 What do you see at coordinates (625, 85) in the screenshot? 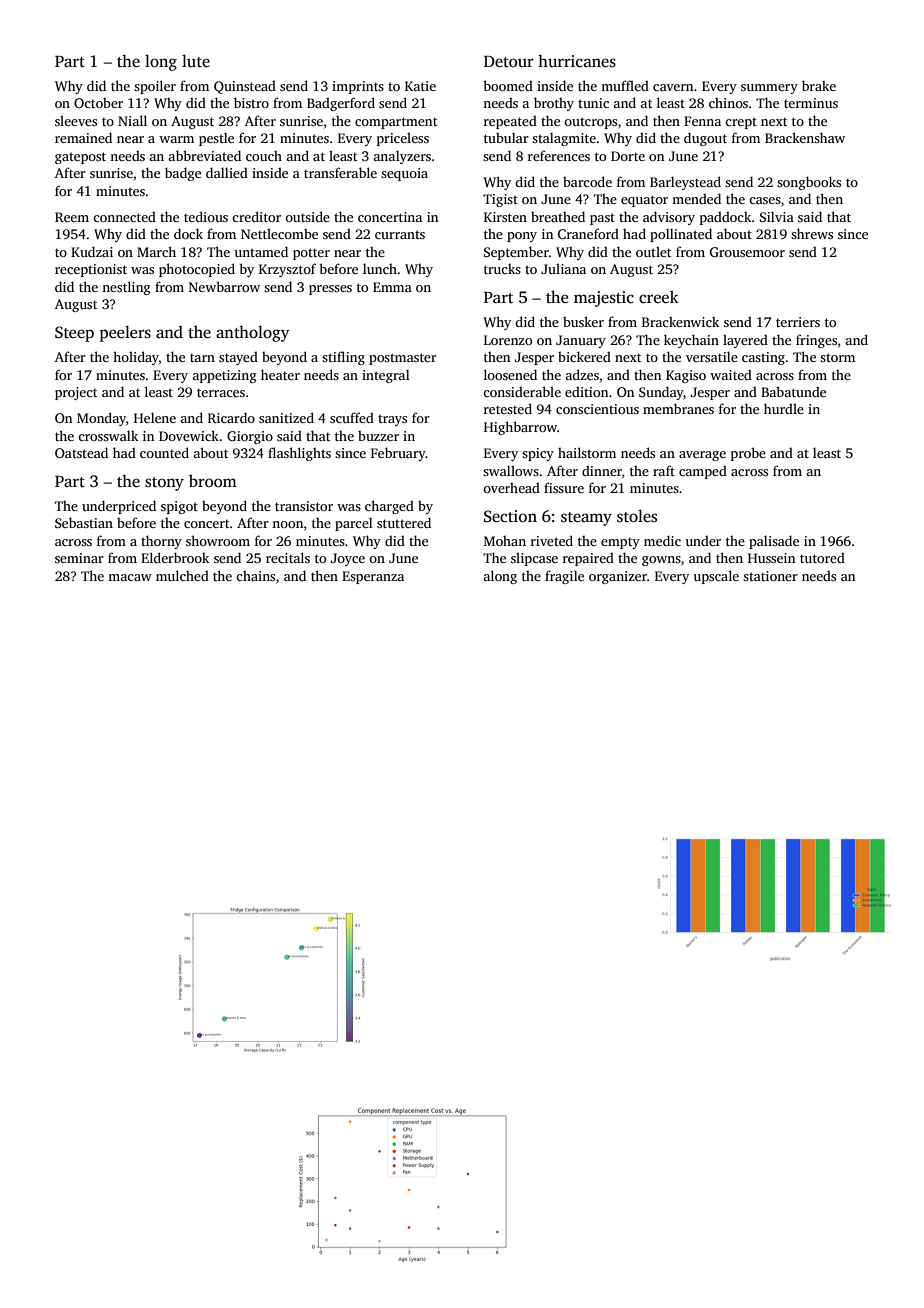
I see `muffled` at bounding box center [625, 85].
